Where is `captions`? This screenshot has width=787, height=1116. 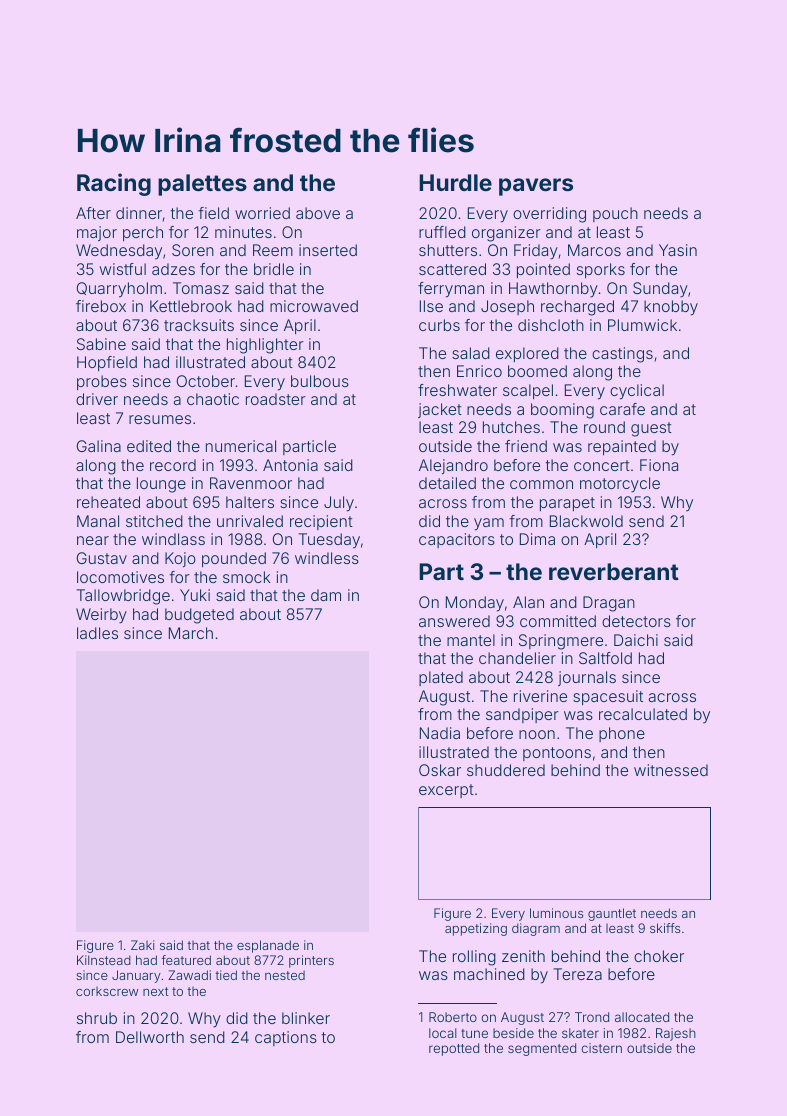 captions is located at coordinates (286, 1038).
